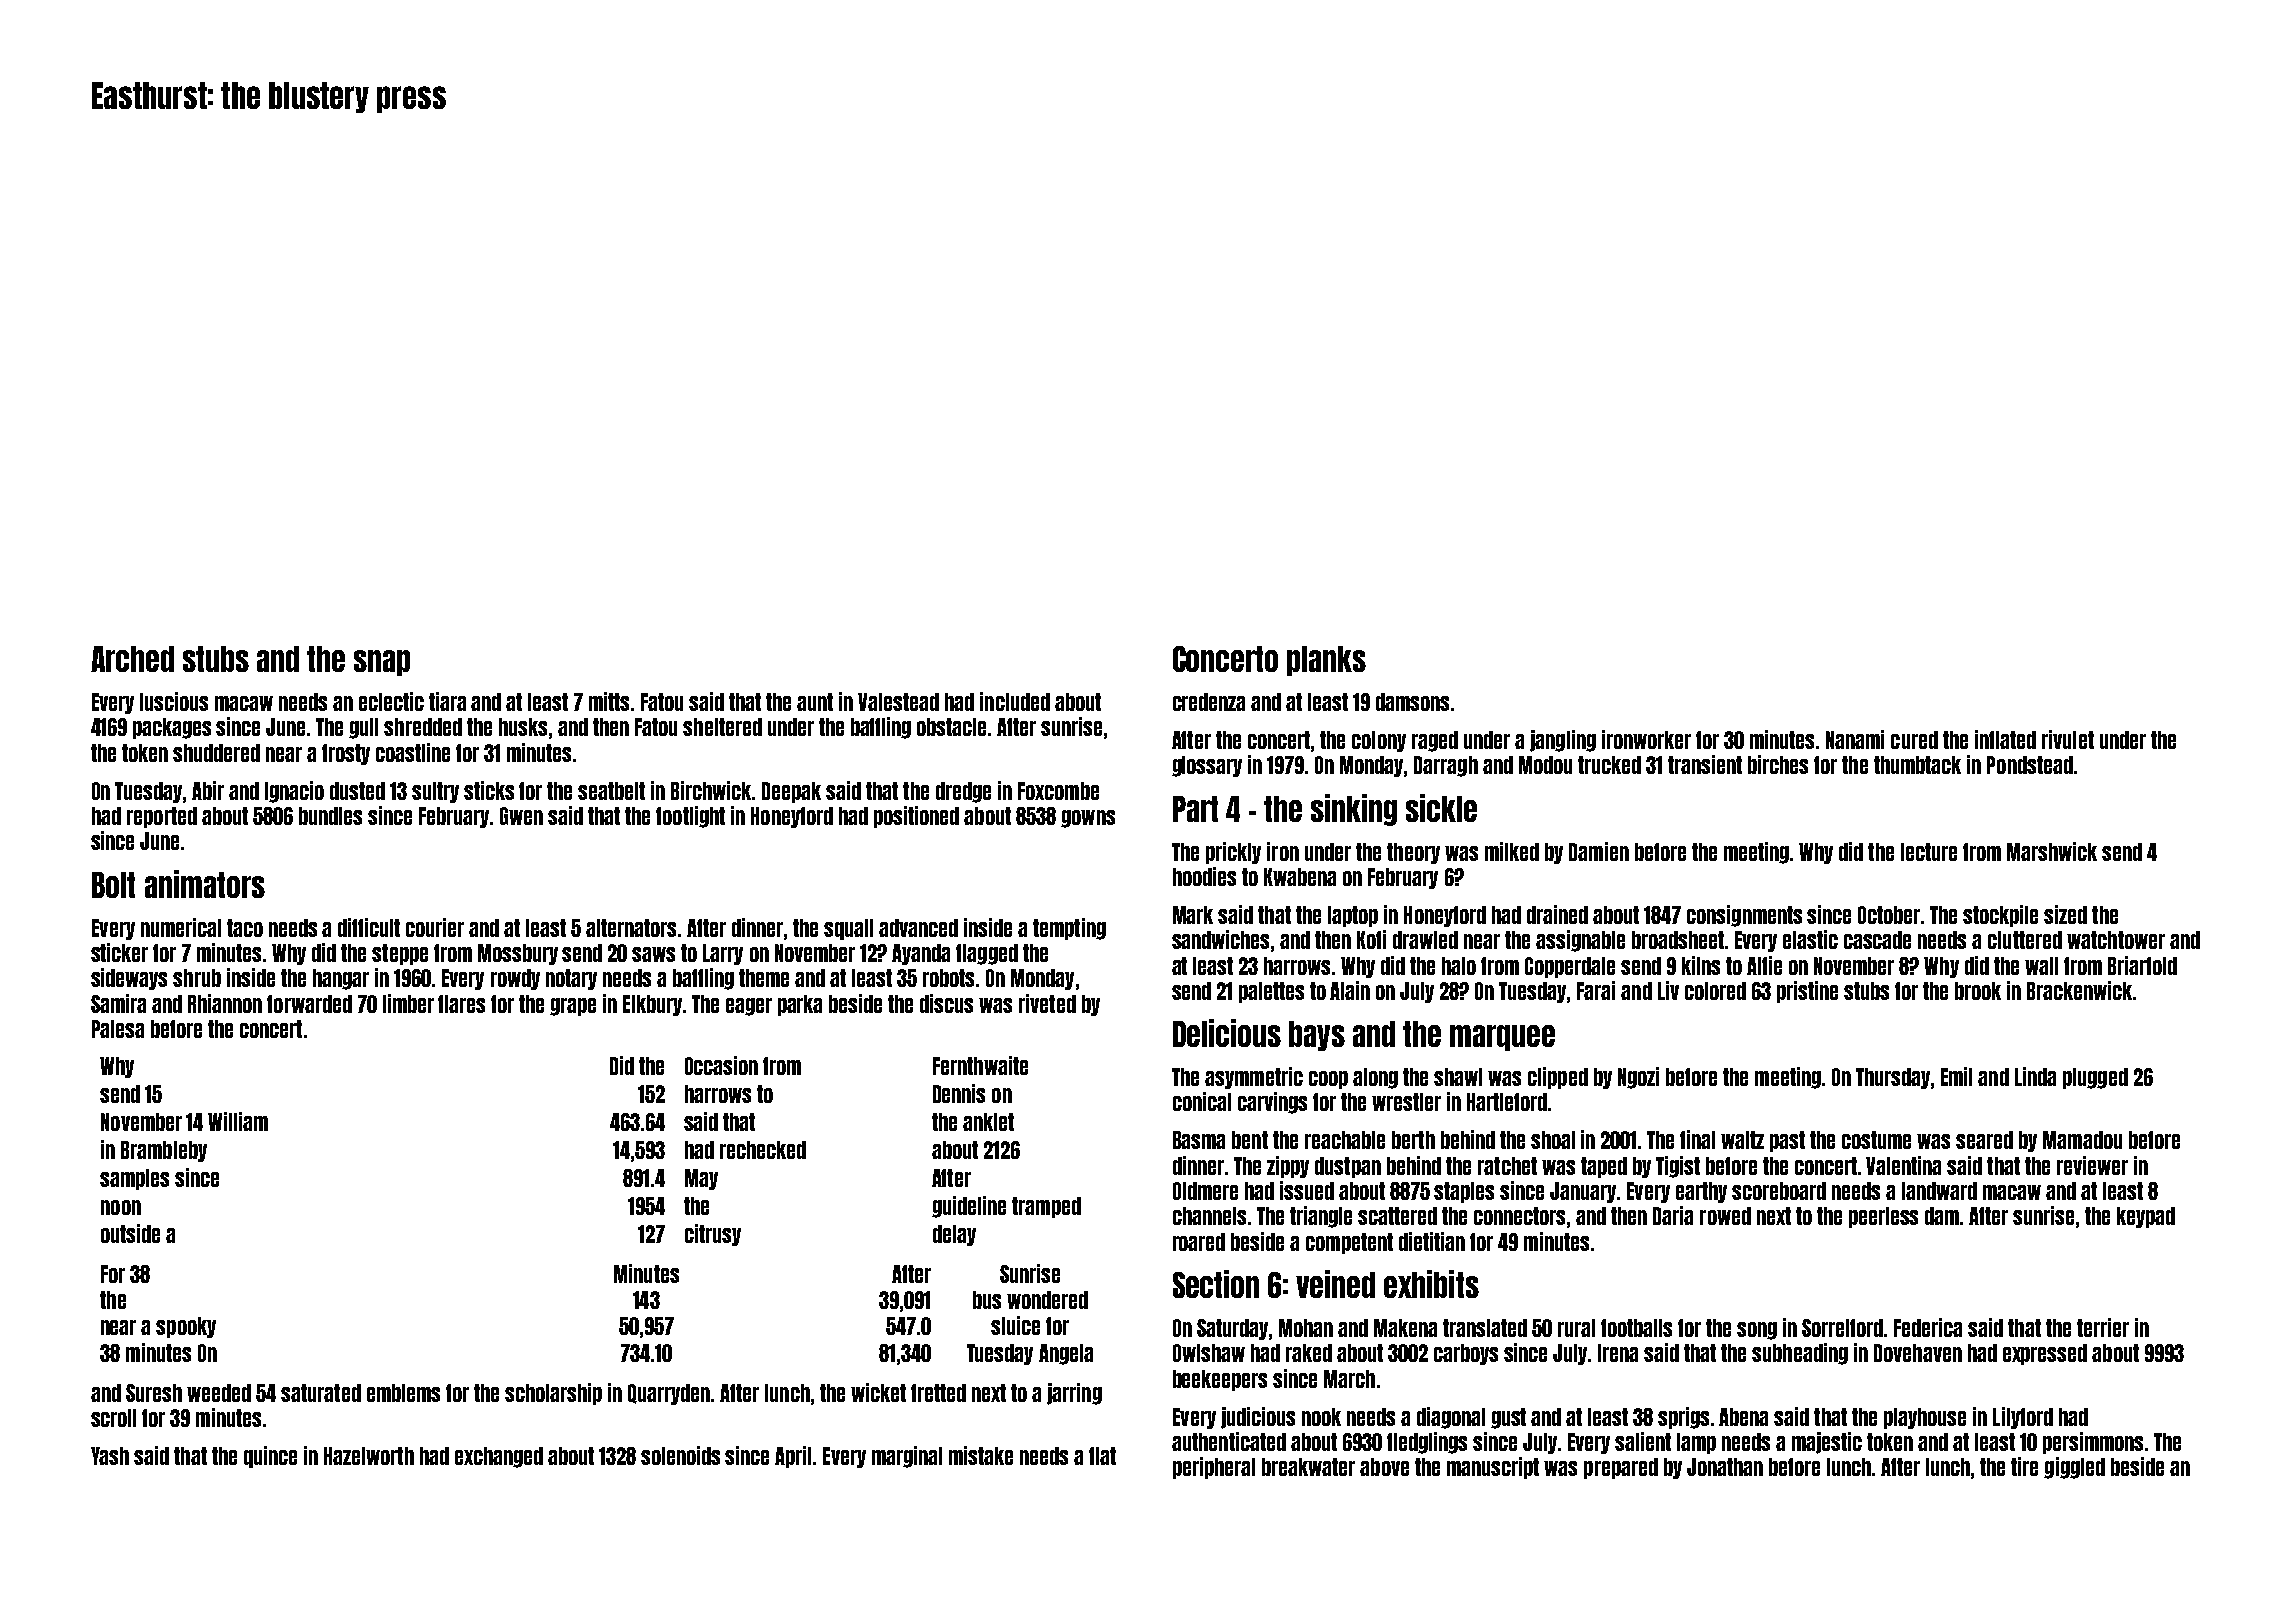 The width and height of the document is (2292, 1620). What do you see at coordinates (435, 927) in the document?
I see `courier` at bounding box center [435, 927].
